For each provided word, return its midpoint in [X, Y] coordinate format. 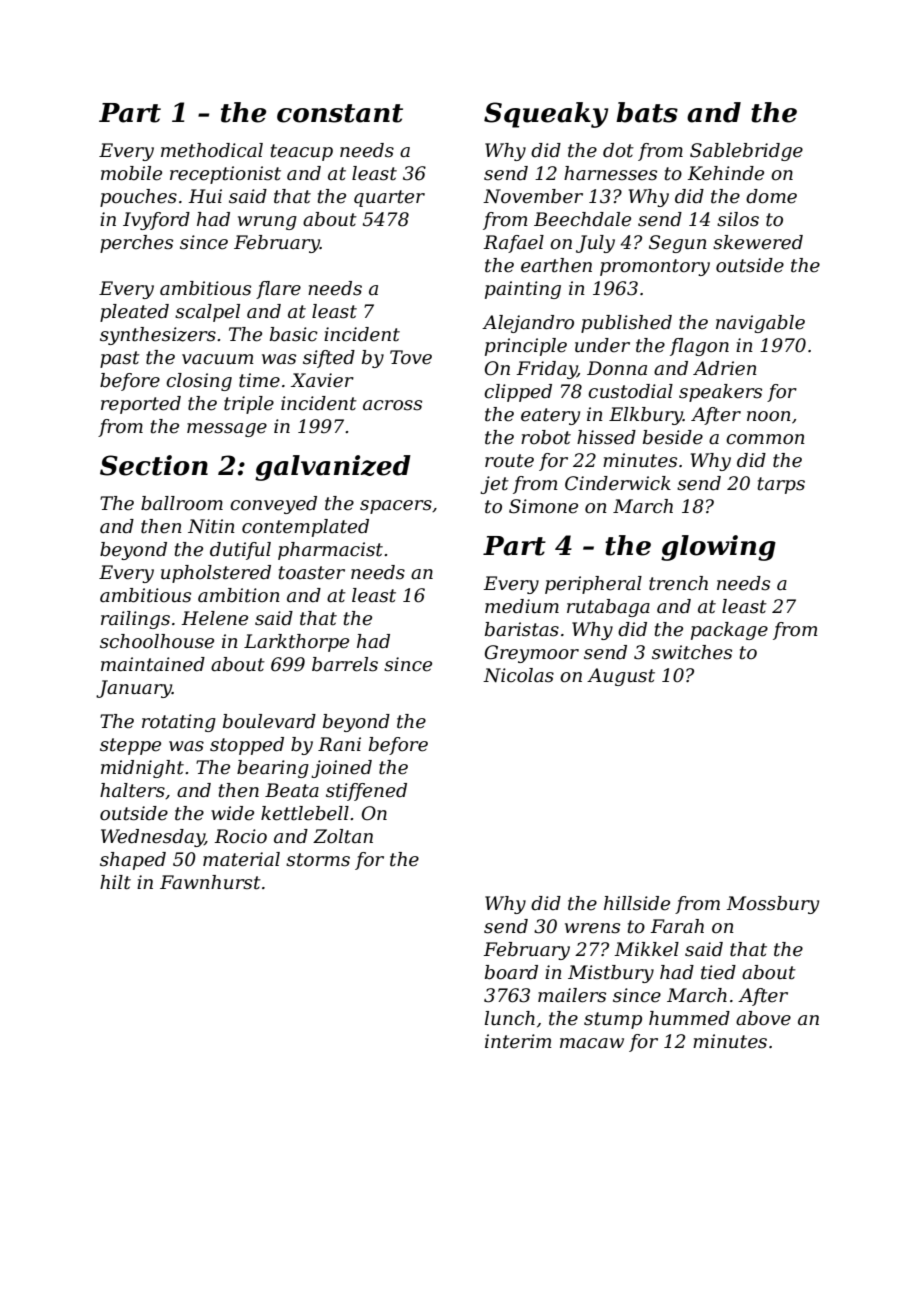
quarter [389, 198]
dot [618, 150]
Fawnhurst [210, 882]
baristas [522, 629]
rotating [179, 723]
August [621, 677]
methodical [212, 150]
